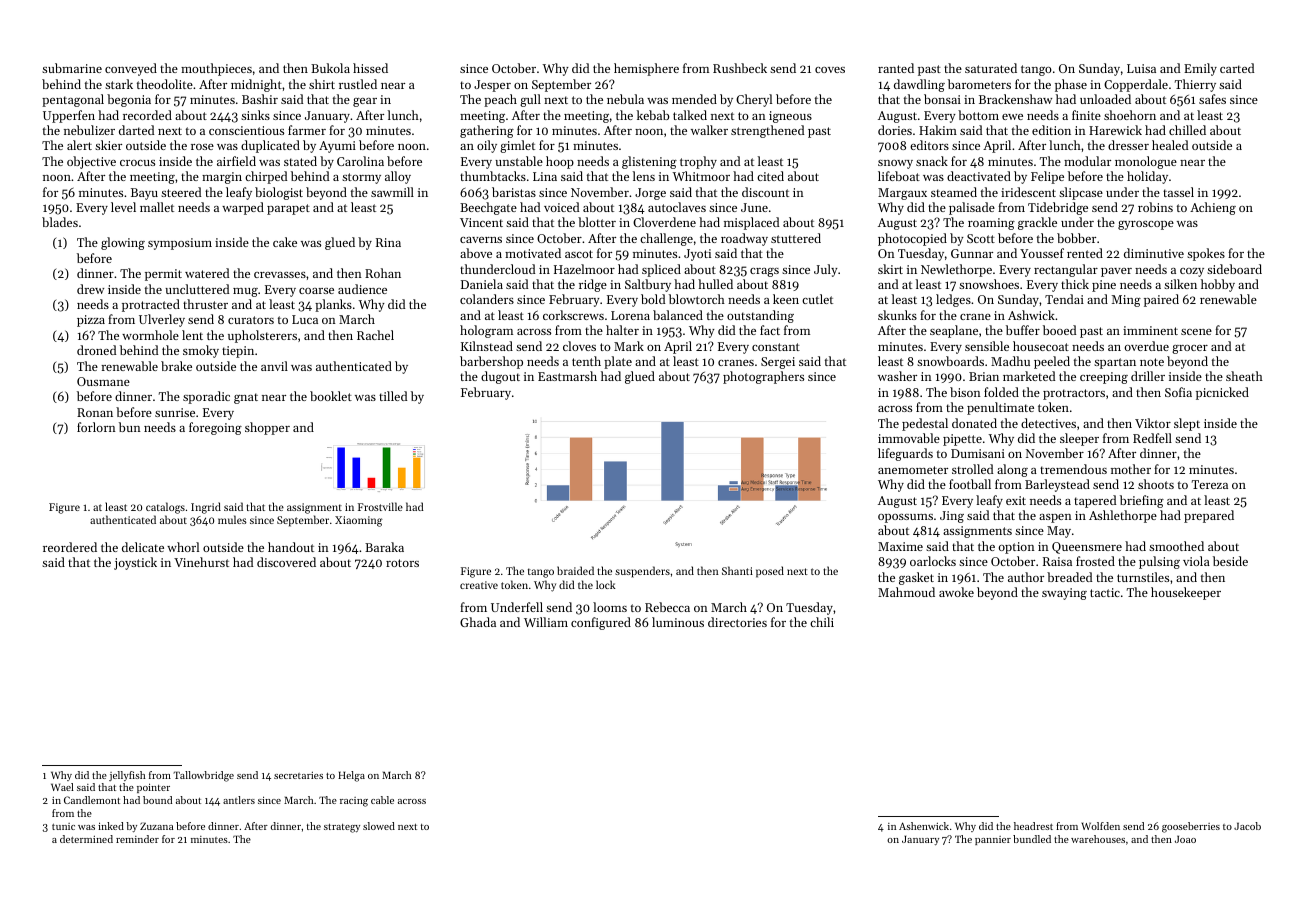  What do you see at coordinates (147, 115) in the screenshot?
I see `recorded` at bounding box center [147, 115].
